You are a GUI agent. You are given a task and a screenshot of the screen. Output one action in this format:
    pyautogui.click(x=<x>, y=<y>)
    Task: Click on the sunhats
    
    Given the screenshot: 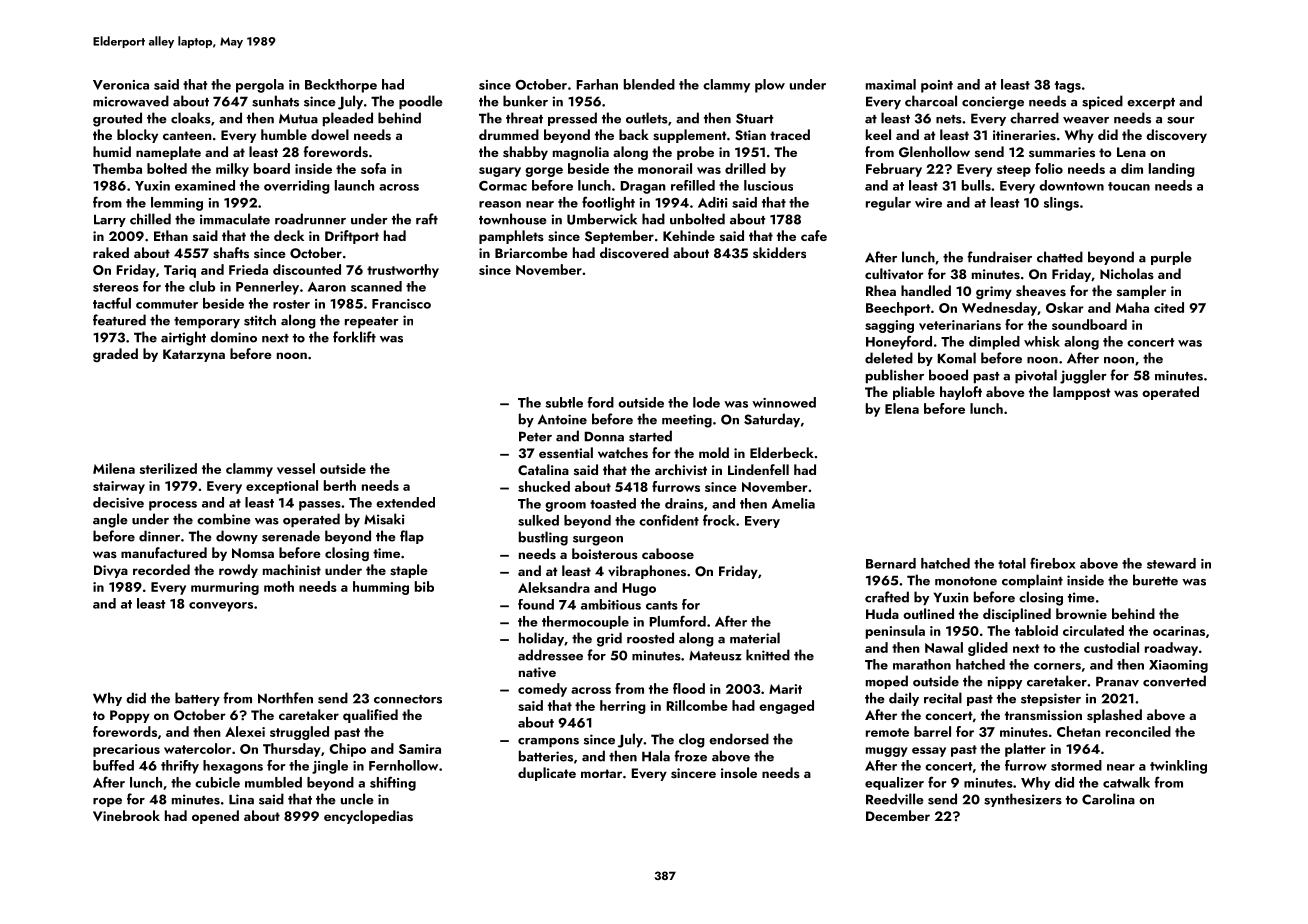 What is the action you would take?
    pyautogui.click(x=275, y=101)
